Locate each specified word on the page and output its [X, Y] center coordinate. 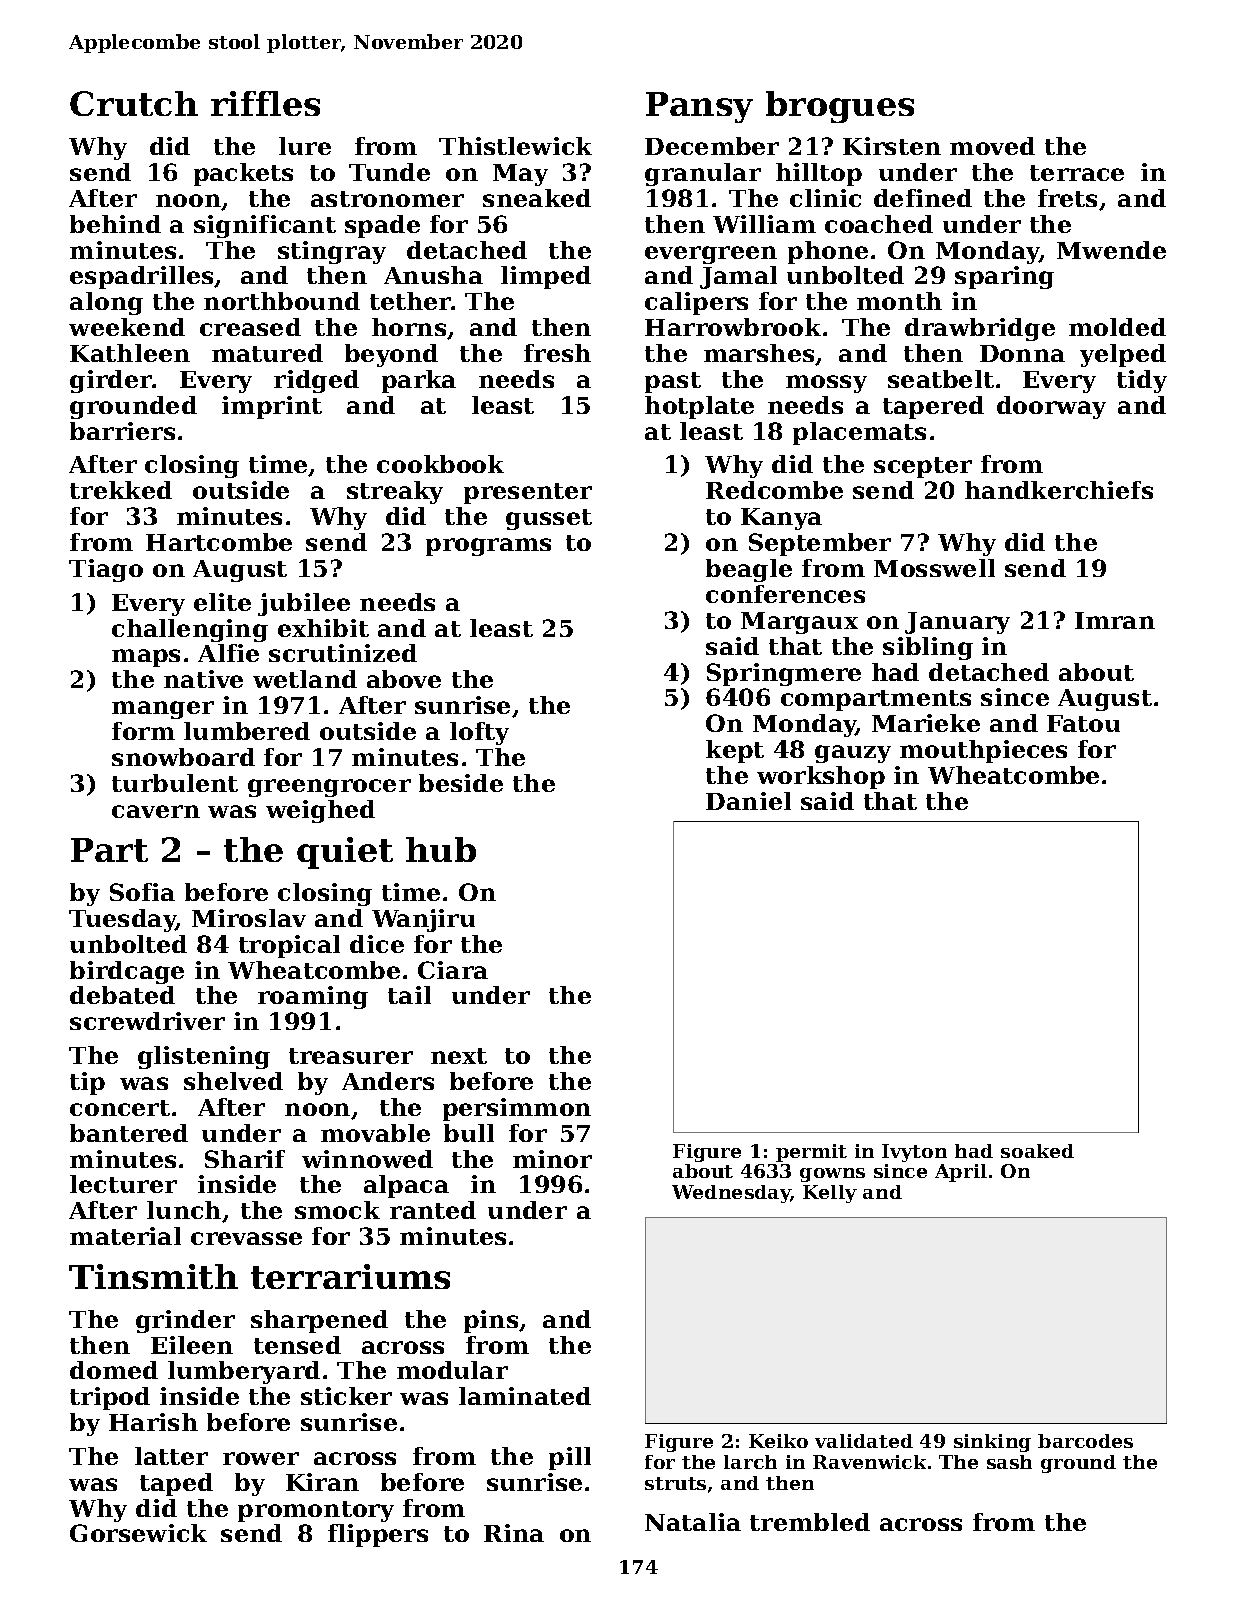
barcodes [1085, 1441]
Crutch [134, 103]
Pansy [699, 107]
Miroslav [249, 918]
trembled [810, 1522]
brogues [840, 107]
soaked [1037, 1151]
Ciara [453, 970]
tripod [110, 1398]
